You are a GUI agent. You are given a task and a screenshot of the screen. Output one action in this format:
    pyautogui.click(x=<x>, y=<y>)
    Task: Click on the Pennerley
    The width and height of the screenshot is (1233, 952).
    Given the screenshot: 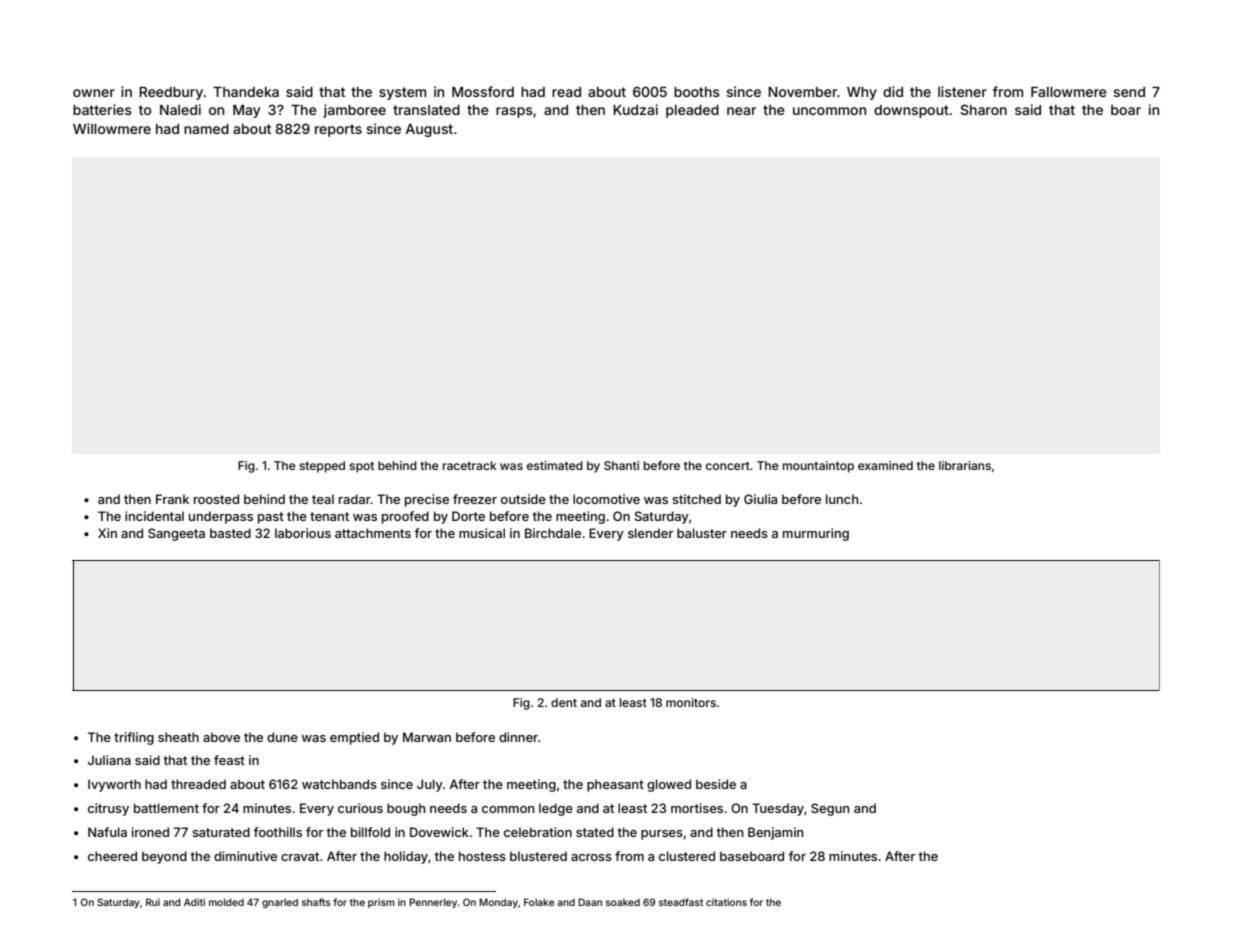 What is the action you would take?
    pyautogui.click(x=433, y=903)
